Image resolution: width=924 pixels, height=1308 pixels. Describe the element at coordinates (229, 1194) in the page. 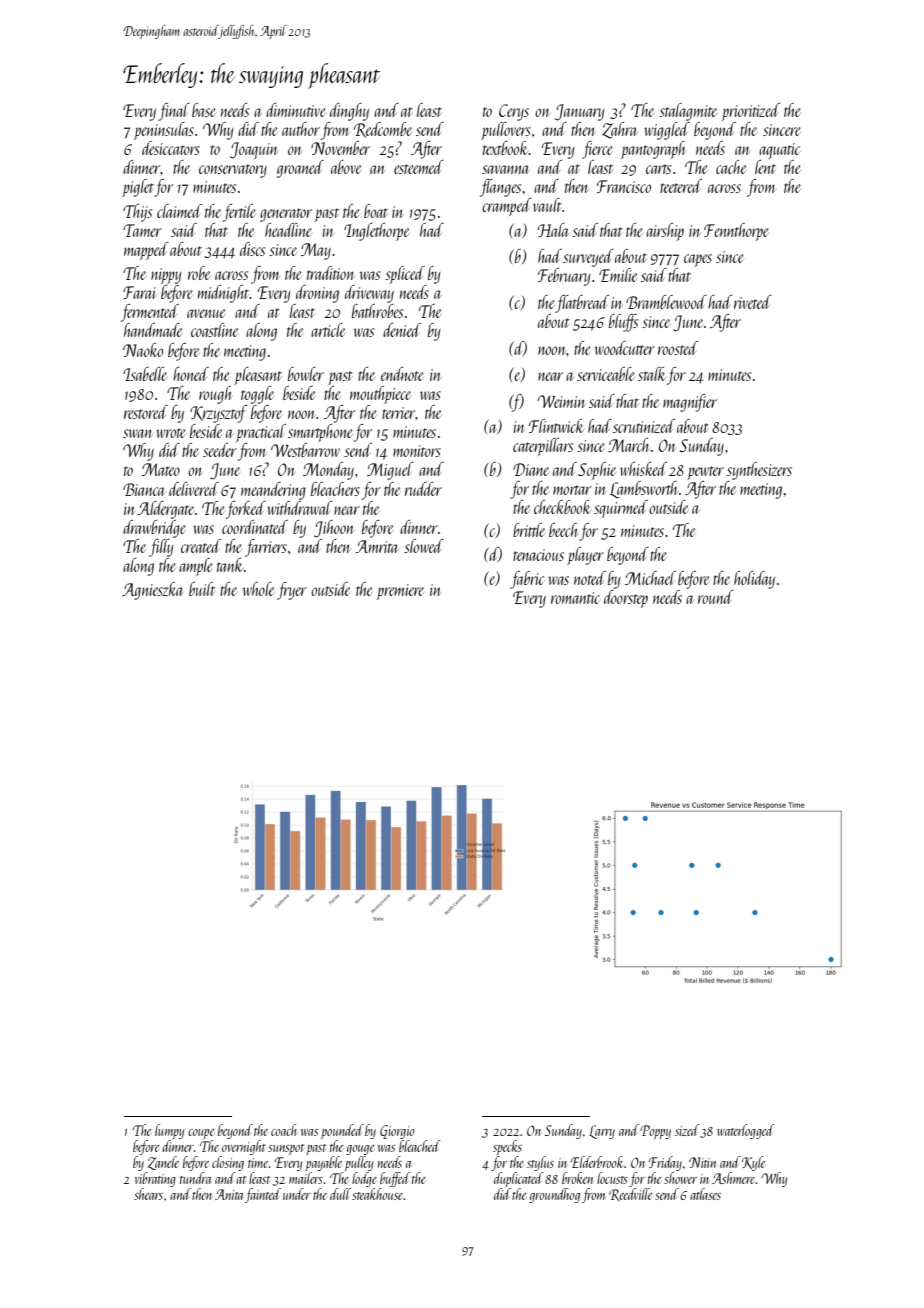

I see `Anita` at that location.
